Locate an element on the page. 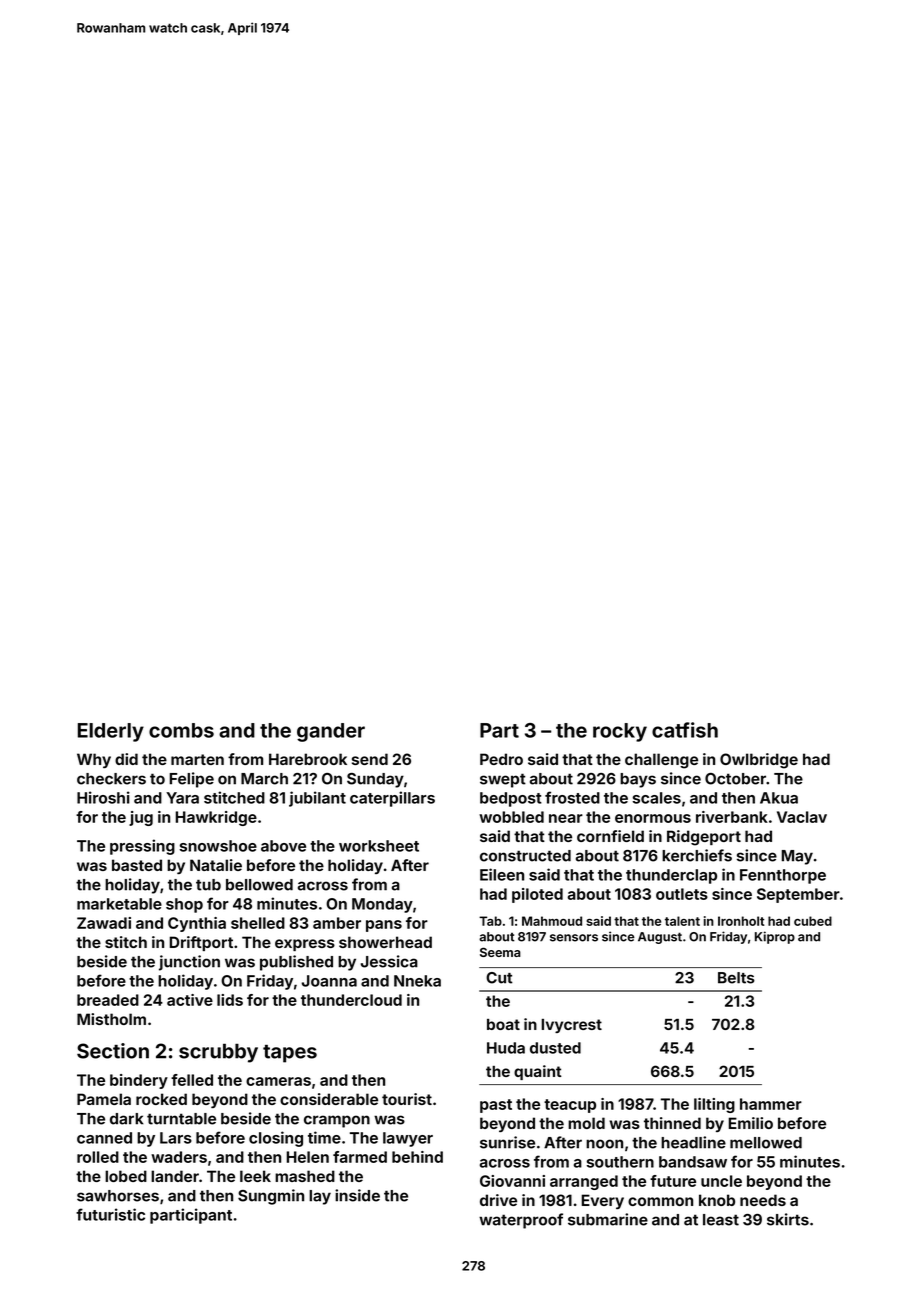 The image size is (924, 1308). Mistholm is located at coordinates (111, 1019).
